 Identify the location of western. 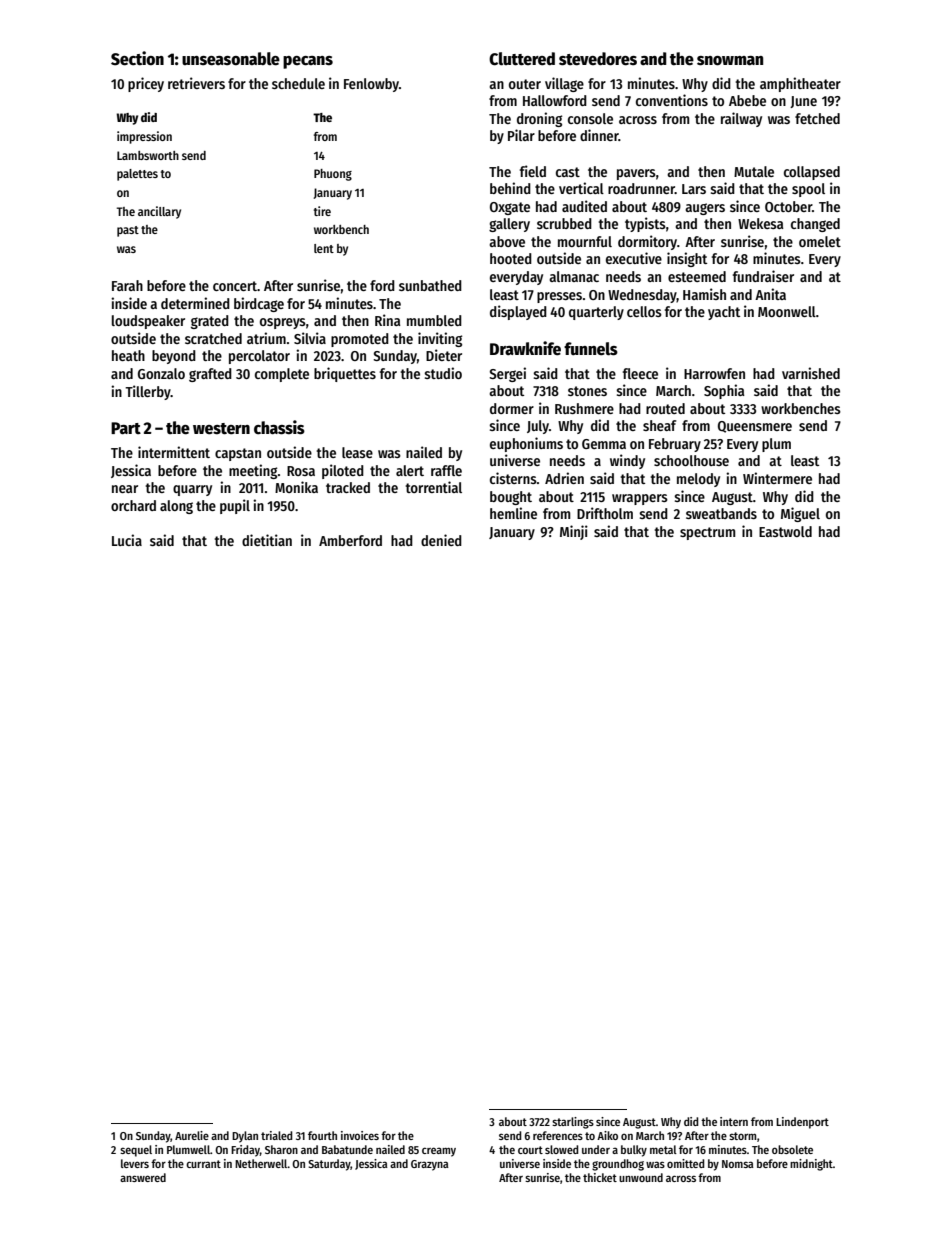
(221, 429).
